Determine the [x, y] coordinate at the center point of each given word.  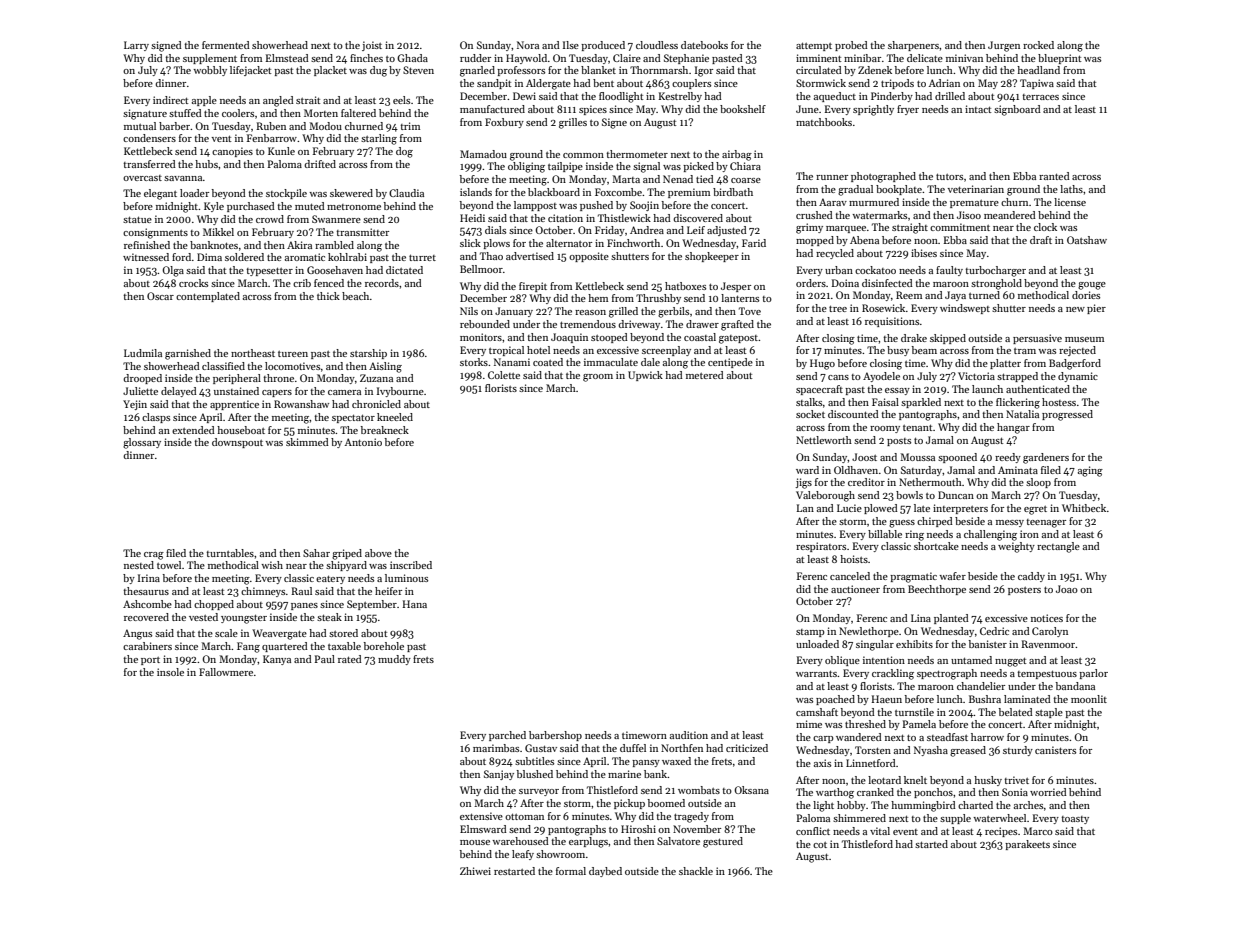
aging [1090, 471]
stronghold [996, 284]
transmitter [362, 232]
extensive [481, 816]
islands [476, 192]
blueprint [1059, 59]
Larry [136, 46]
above [378, 553]
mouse [475, 842]
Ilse [571, 45]
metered [705, 375]
